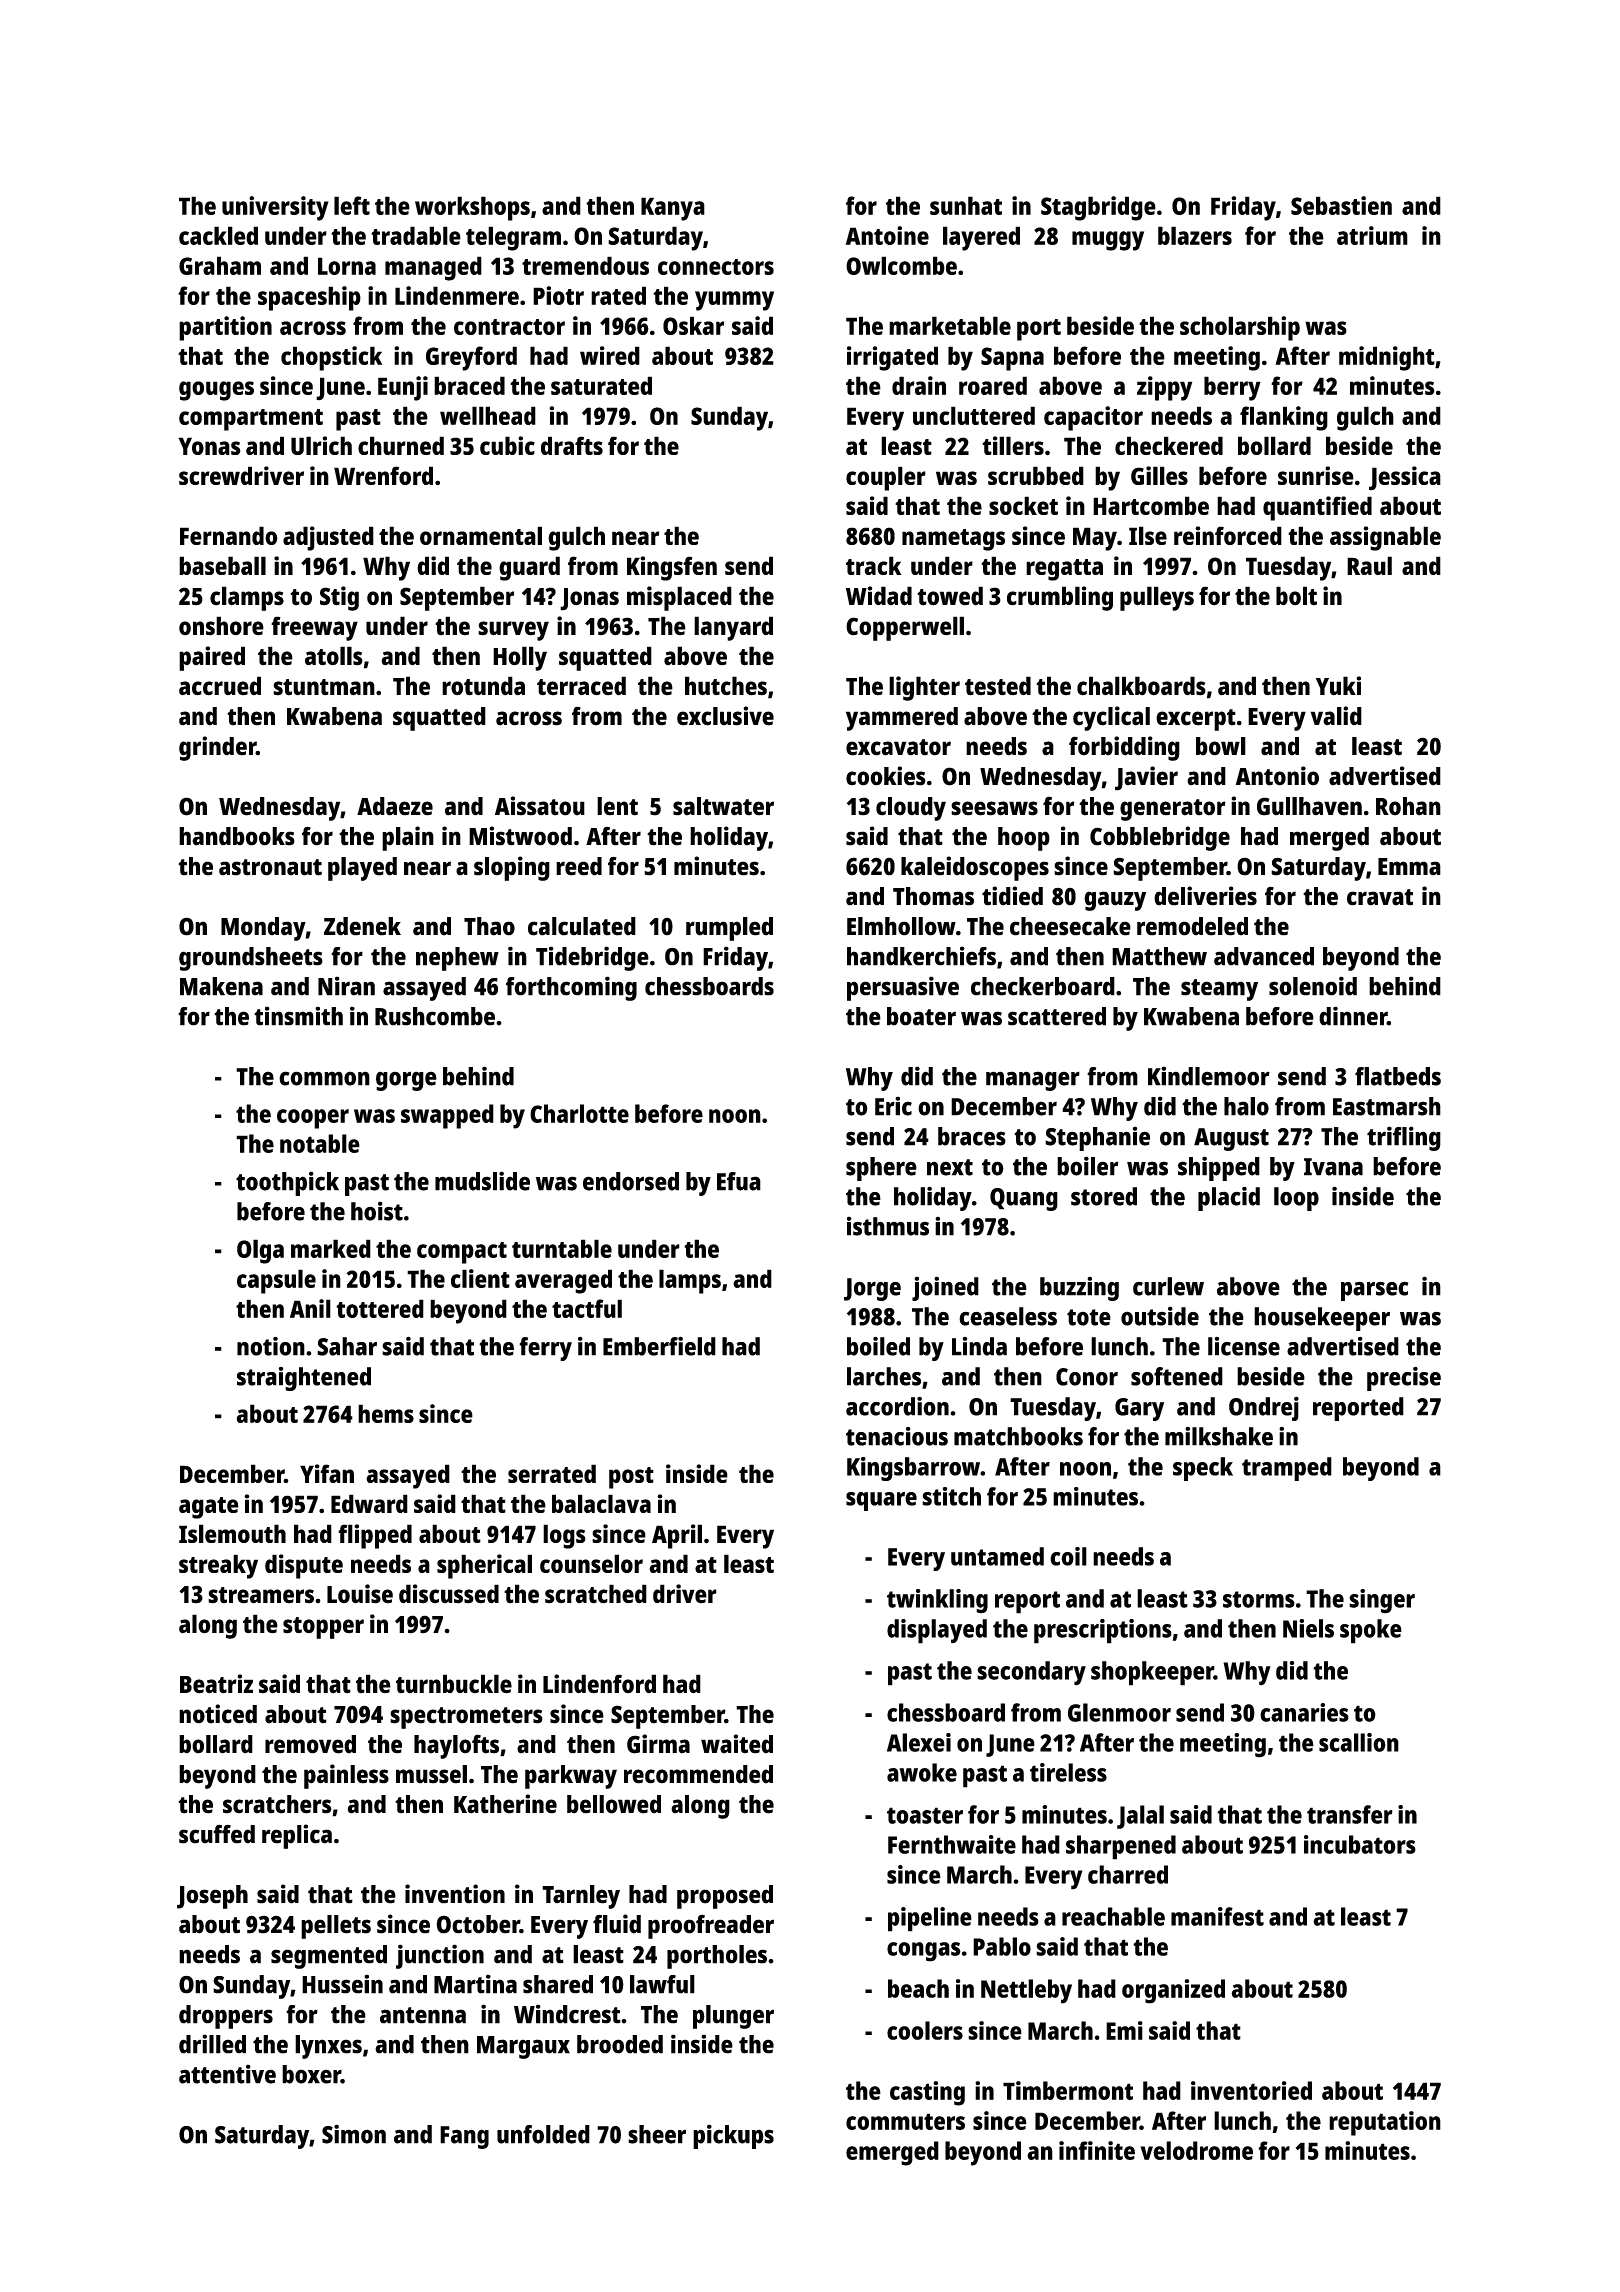 Image resolution: width=1620 pixels, height=2292 pixels. Describe the element at coordinates (614, 1804) in the screenshot. I see `bellowed` at that location.
